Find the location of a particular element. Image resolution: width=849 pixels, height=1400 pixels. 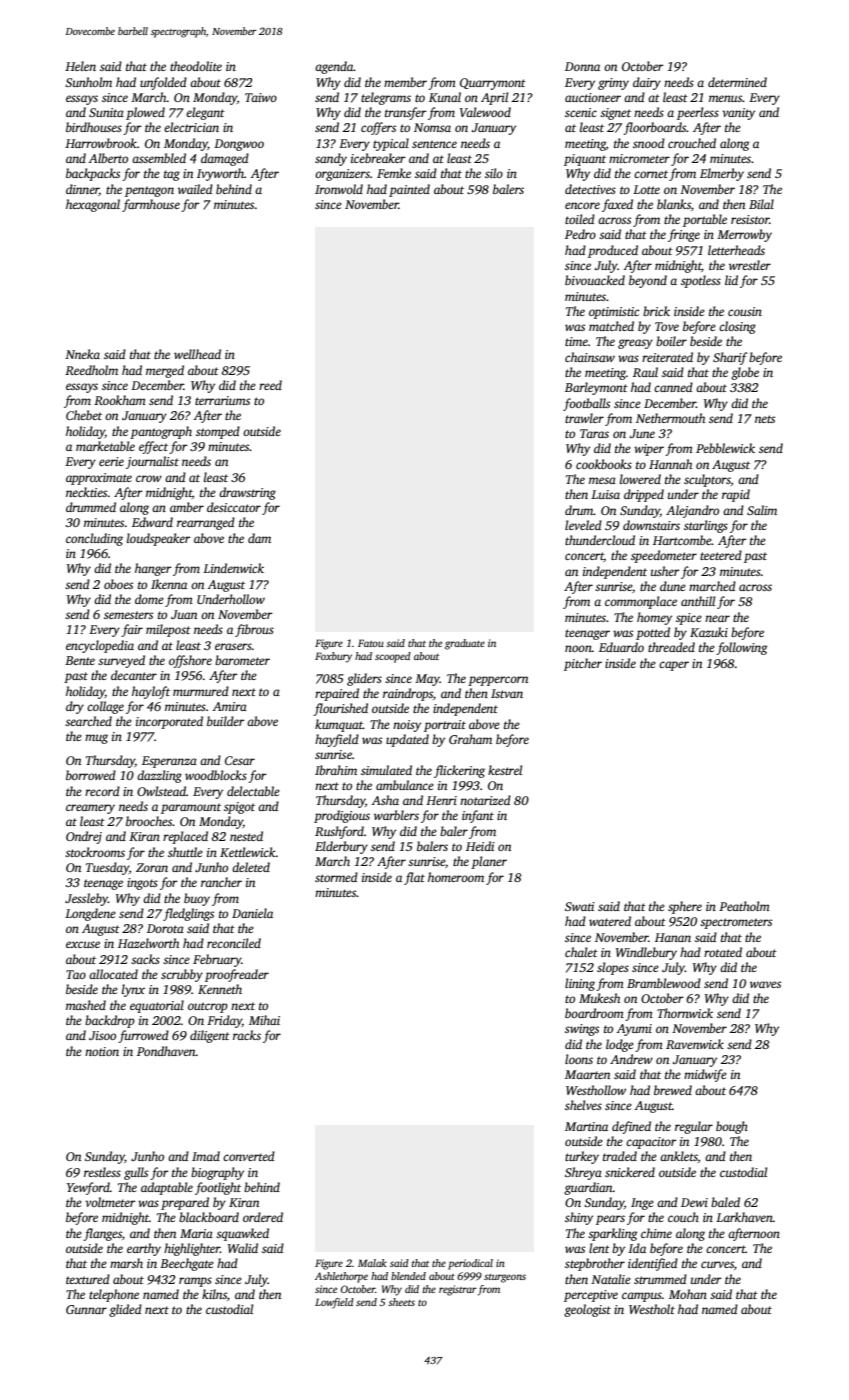

infant is located at coordinates (478, 816).
